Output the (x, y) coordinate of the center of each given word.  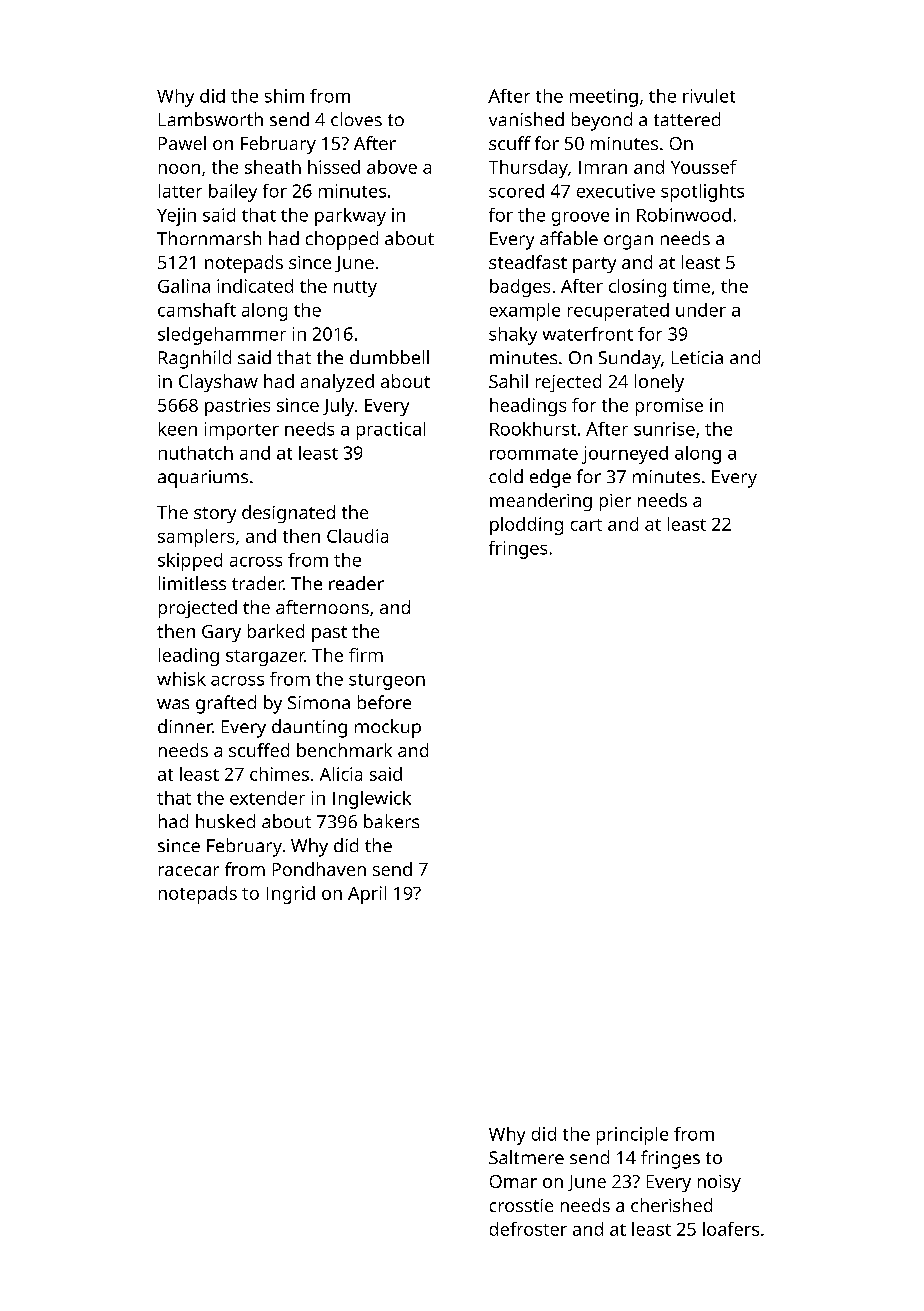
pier (615, 502)
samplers (196, 538)
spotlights (702, 193)
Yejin (176, 217)
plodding (526, 526)
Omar (513, 1181)
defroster (528, 1229)
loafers (731, 1229)
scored (516, 191)
